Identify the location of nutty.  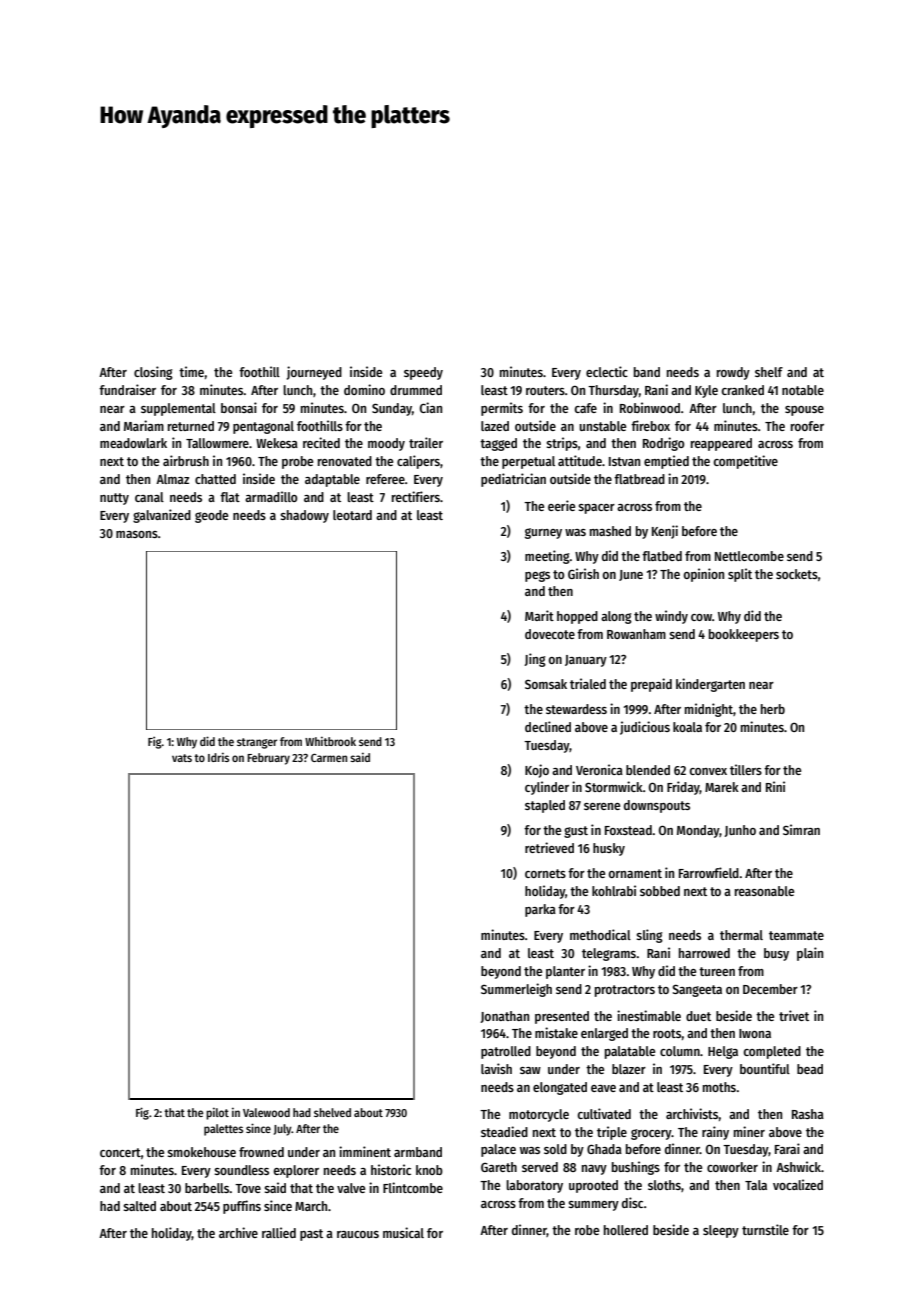
(114, 499).
